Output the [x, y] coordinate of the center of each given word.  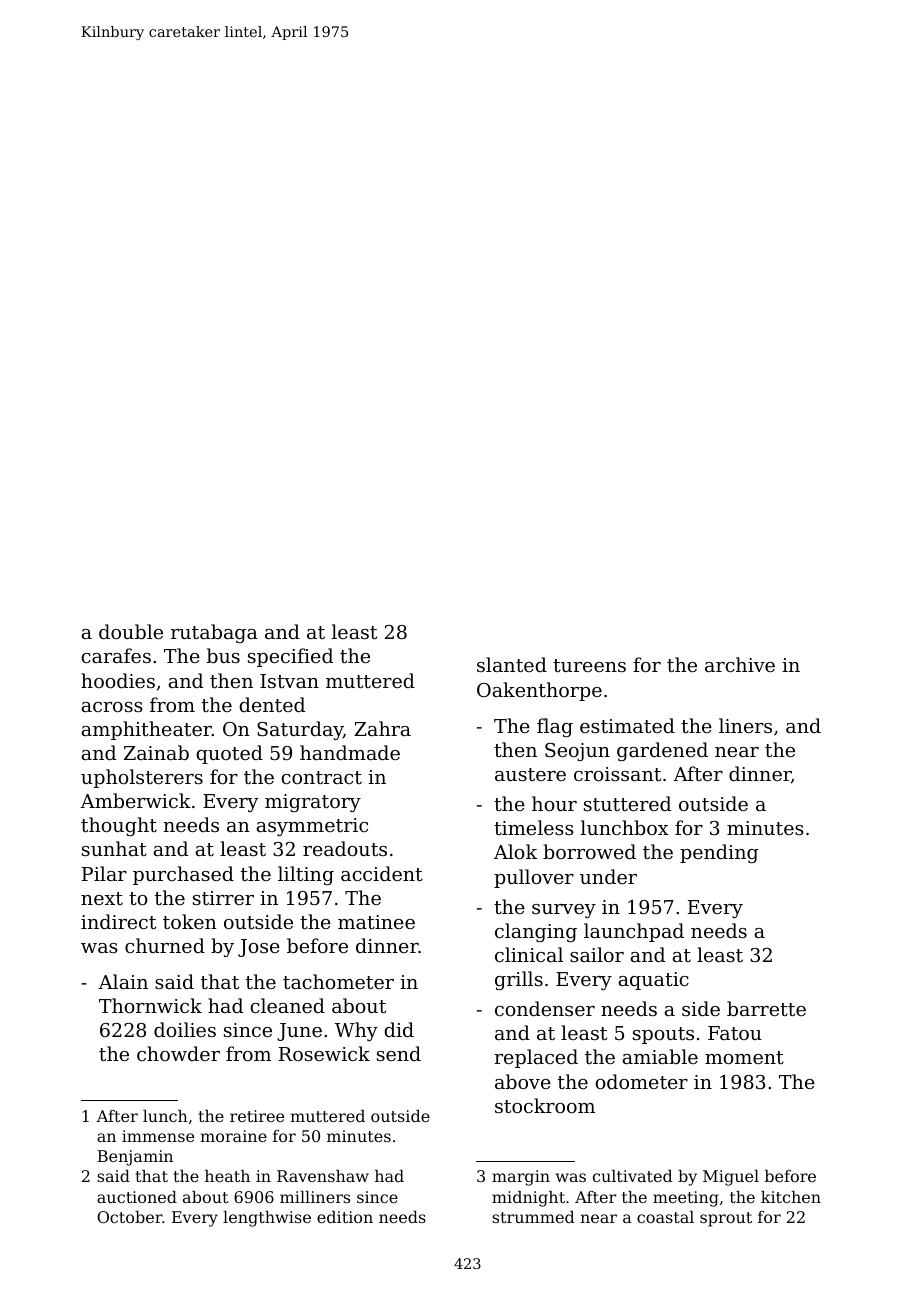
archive [740, 664]
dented [272, 704]
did [399, 1029]
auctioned [137, 1197]
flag [555, 727]
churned [165, 945]
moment [744, 1057]
